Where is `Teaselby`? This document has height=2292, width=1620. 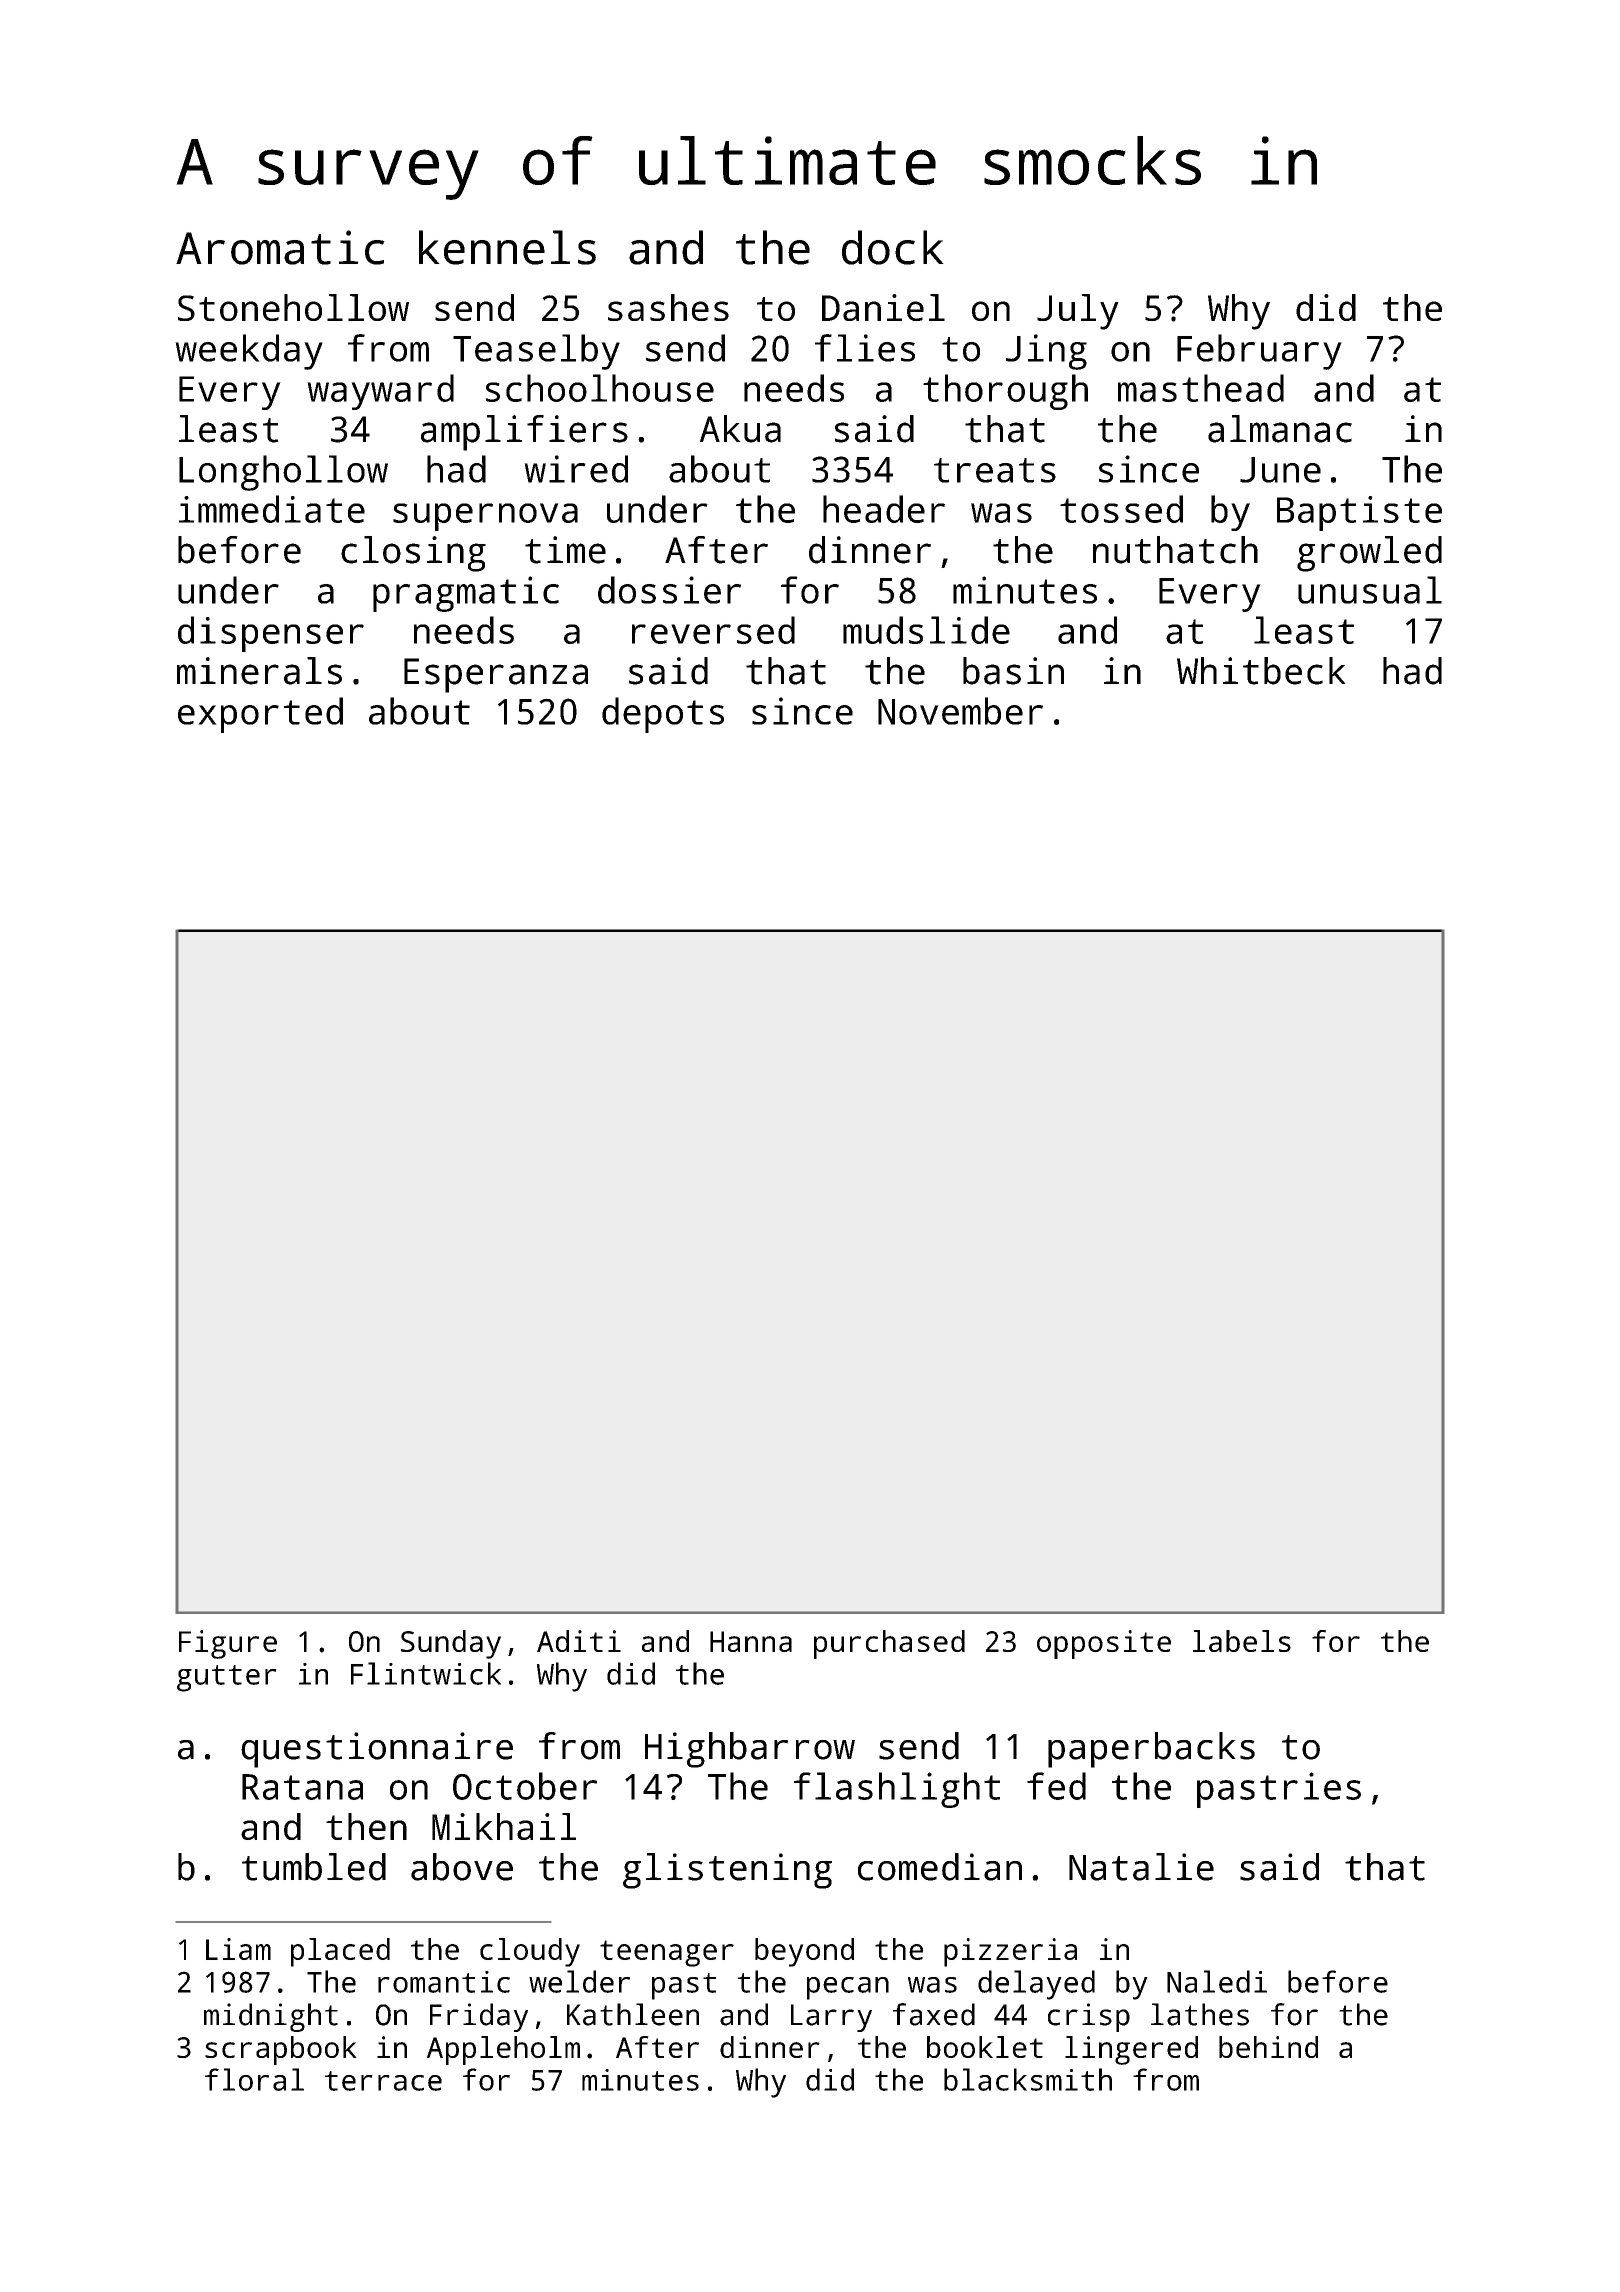 Teaselby is located at coordinates (536, 352).
